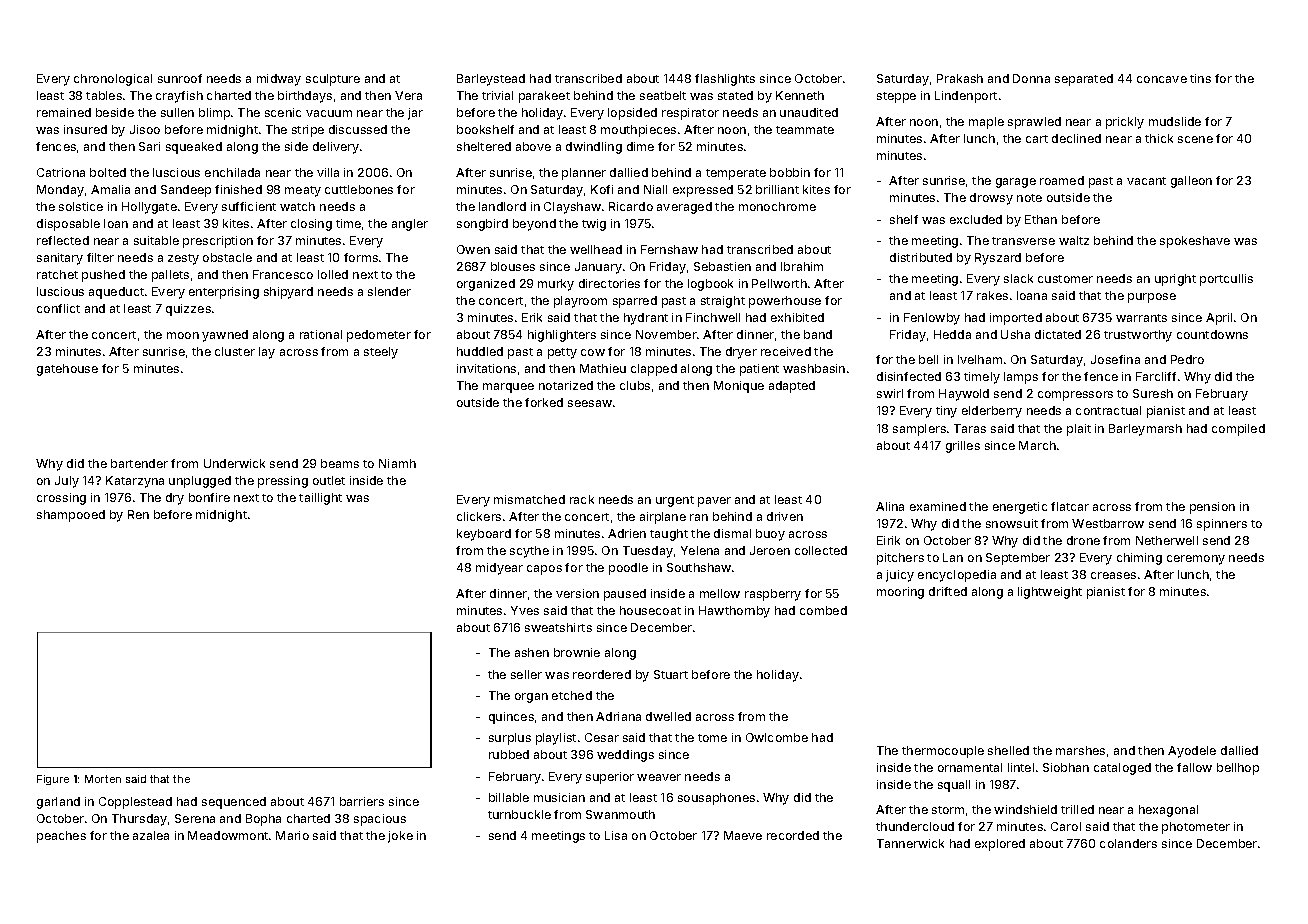 This screenshot has height=924, width=1308. Describe the element at coordinates (1191, 182) in the screenshot. I see `galleon` at that location.
